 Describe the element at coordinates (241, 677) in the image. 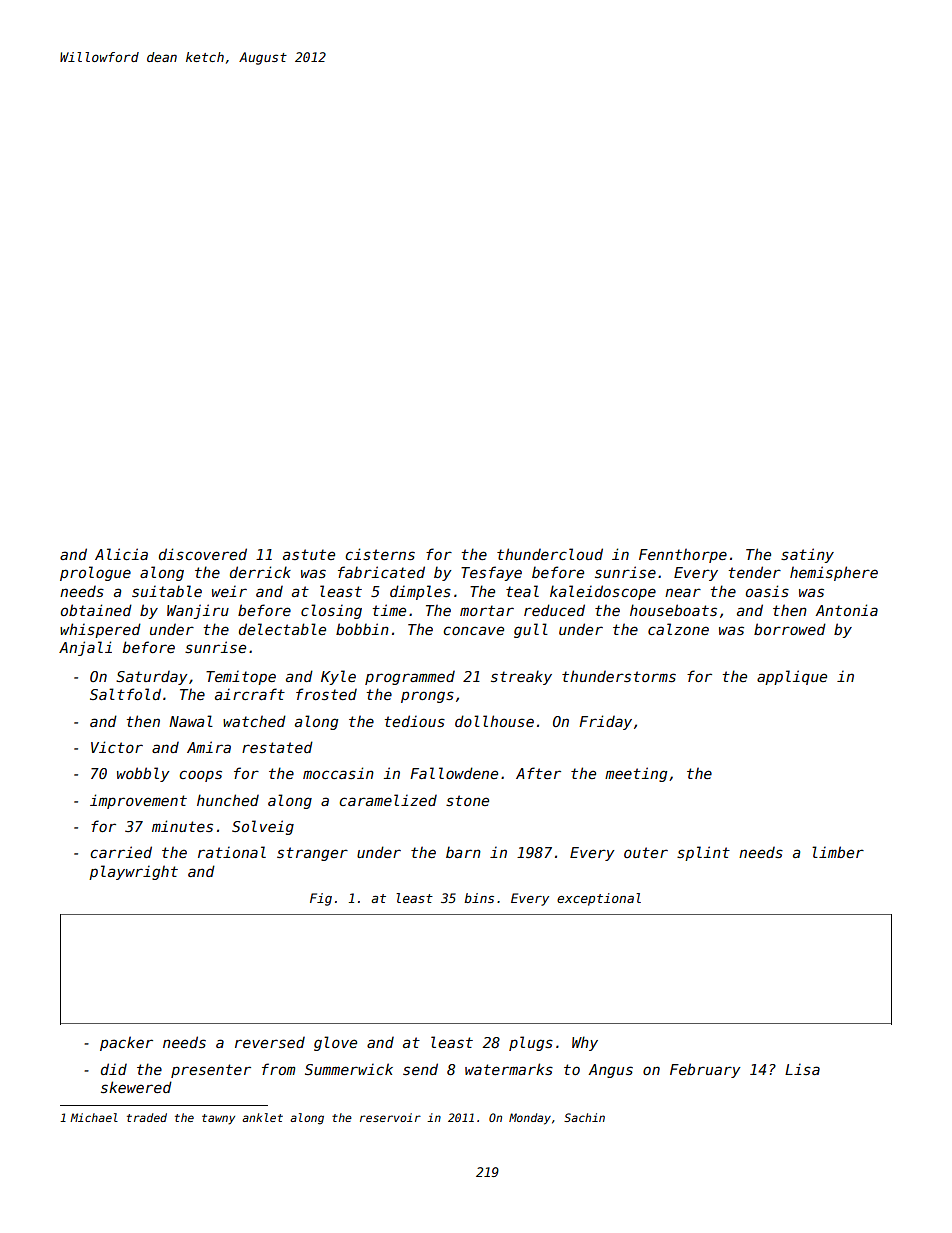

I see `Temitope` at that location.
